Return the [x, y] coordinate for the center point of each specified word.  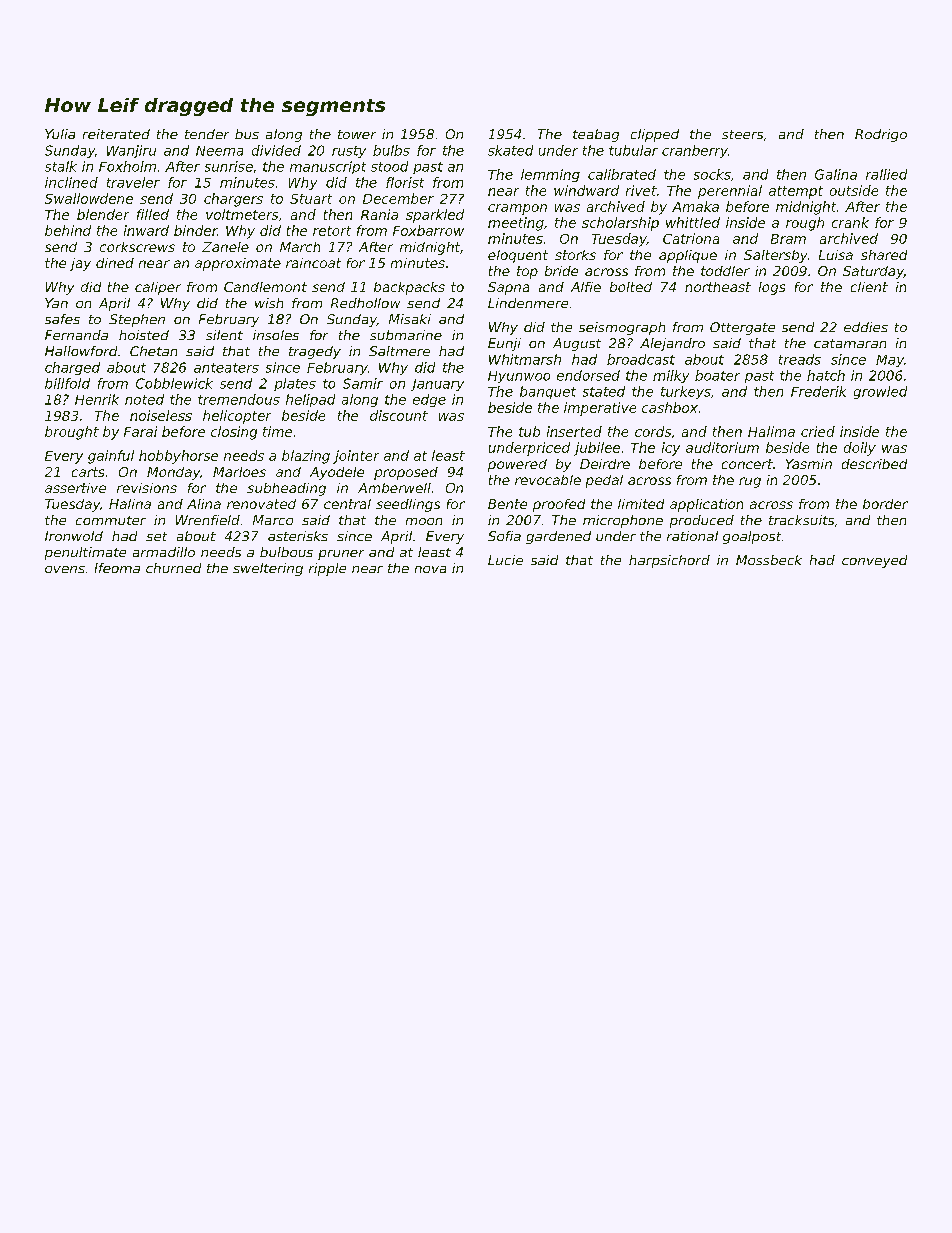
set [156, 536]
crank [850, 222]
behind [68, 230]
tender [207, 134]
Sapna [508, 288]
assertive [75, 488]
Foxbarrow [428, 230]
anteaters [226, 368]
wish [269, 303]
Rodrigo [881, 135]
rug [750, 482]
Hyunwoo [519, 377]
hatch [826, 375]
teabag [596, 135]
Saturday [873, 272]
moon [424, 521]
